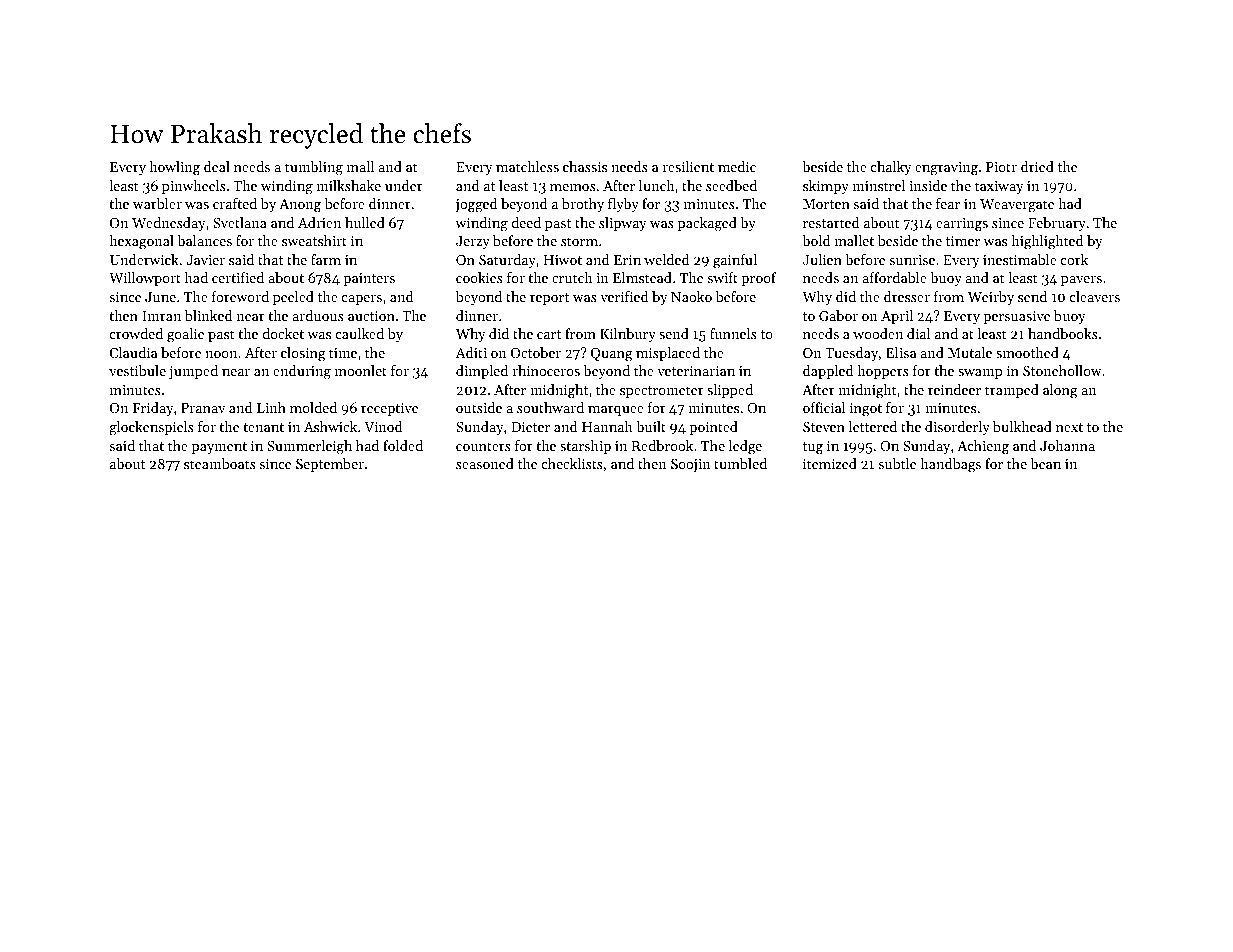 This screenshot has height=952, width=1233. Describe the element at coordinates (585, 166) in the screenshot. I see `chassis` at that location.
